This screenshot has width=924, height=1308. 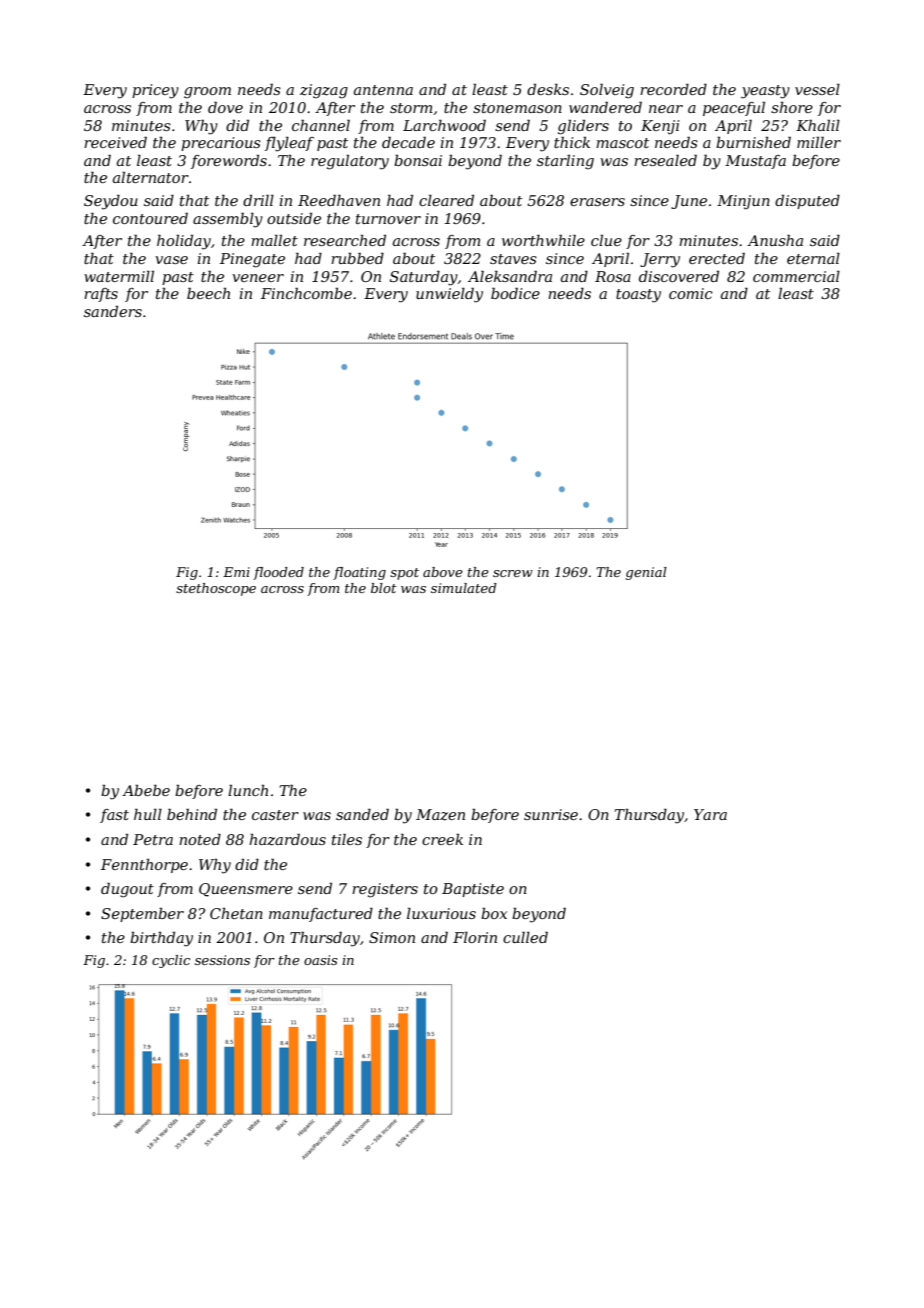 What do you see at coordinates (248, 790) in the screenshot?
I see `lunch` at bounding box center [248, 790].
